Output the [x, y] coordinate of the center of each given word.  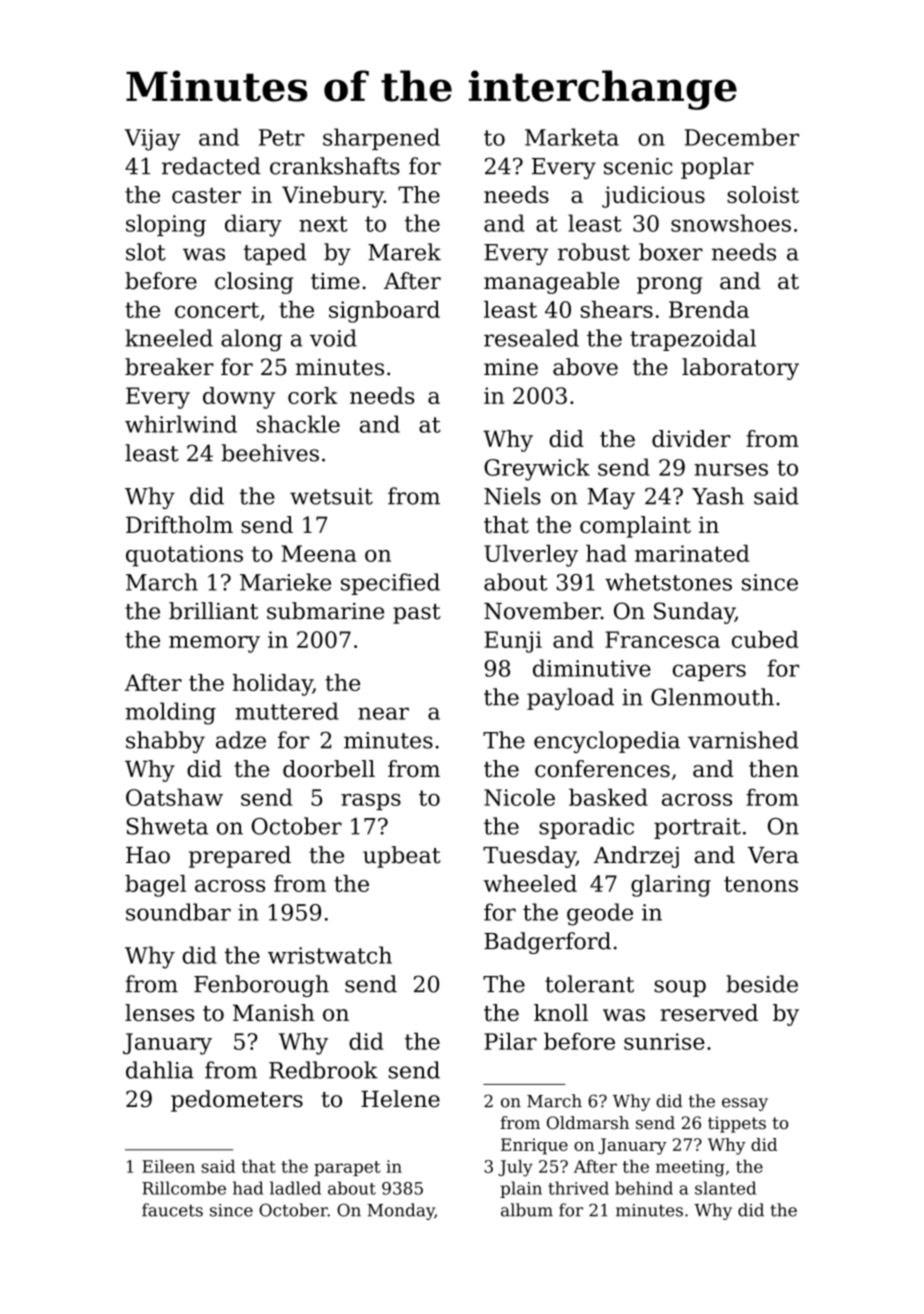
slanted [725, 1188]
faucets [172, 1210]
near [383, 713]
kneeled [169, 338]
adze [241, 740]
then [774, 768]
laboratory [740, 369]
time [335, 281]
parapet [347, 1168]
